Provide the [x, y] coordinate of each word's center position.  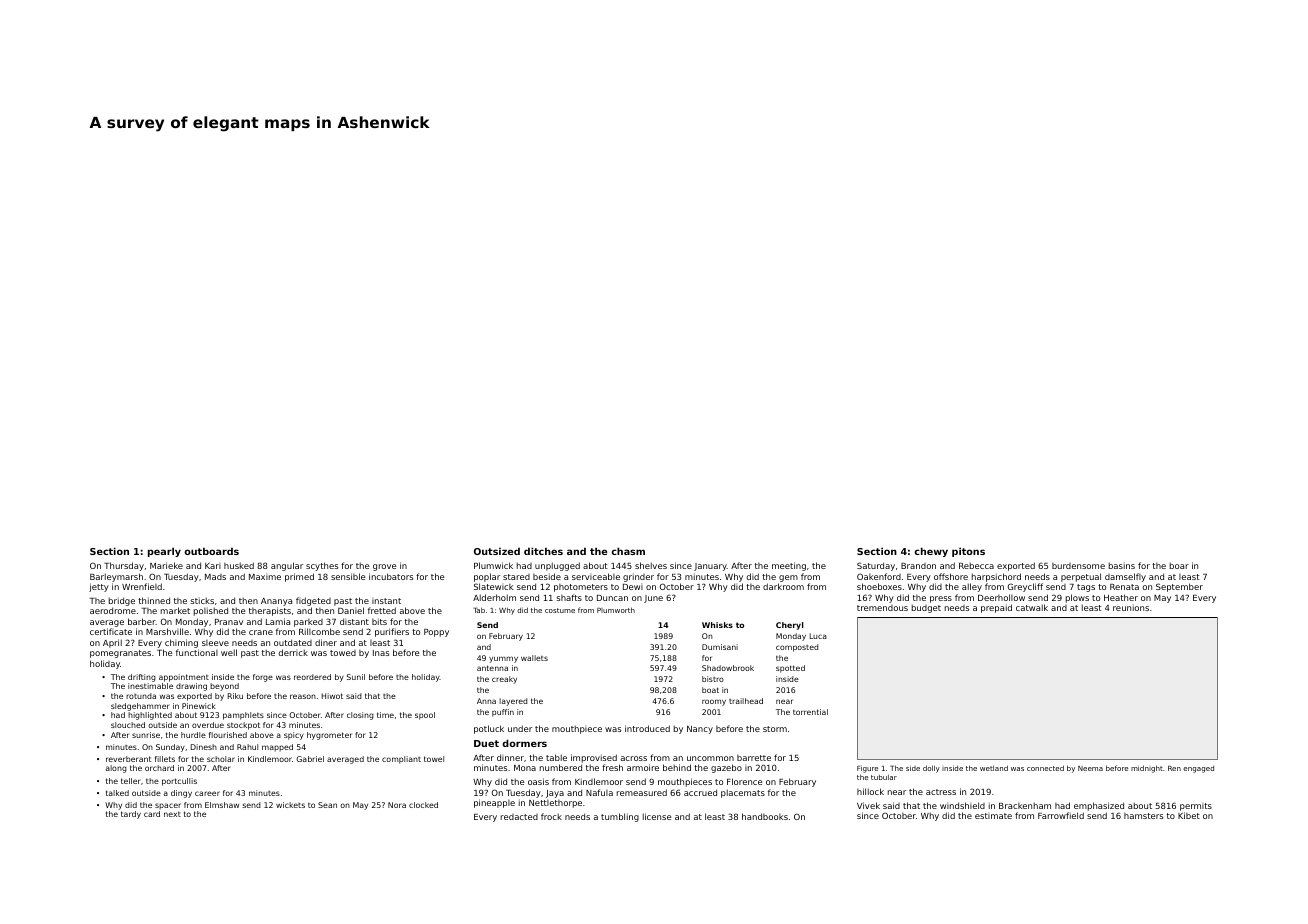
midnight [1147, 769]
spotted [790, 669]
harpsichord [996, 577]
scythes [322, 566]
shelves [651, 565]
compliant [401, 760]
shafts [569, 597]
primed [299, 577]
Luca [818, 636]
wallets [534, 658]
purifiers [392, 632]
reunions [1131, 607]
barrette [754, 758]
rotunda [141, 696]
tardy [131, 815]
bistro [713, 679]
